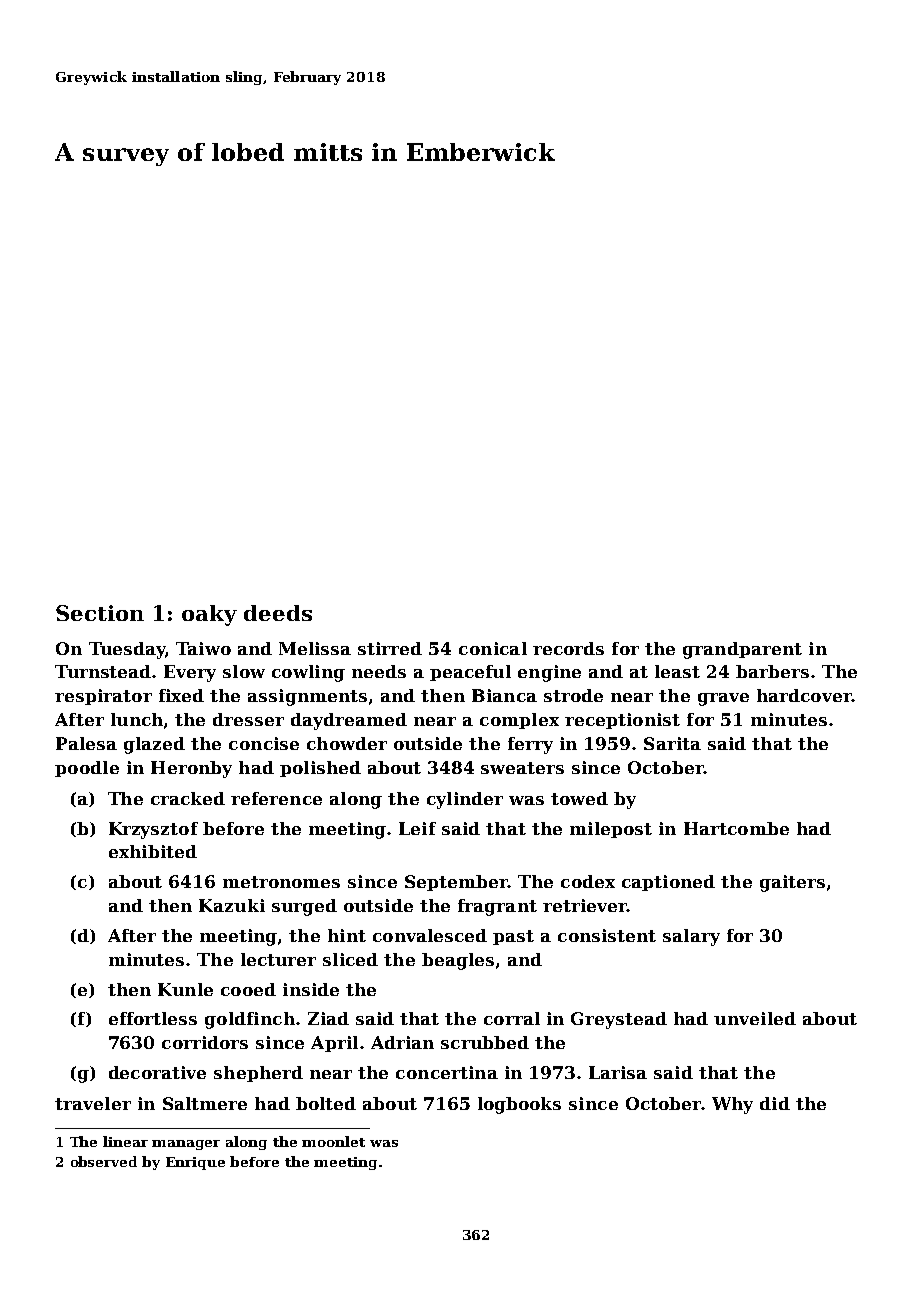  Describe the element at coordinates (250, 1020) in the image. I see `goldfinch` at that location.
